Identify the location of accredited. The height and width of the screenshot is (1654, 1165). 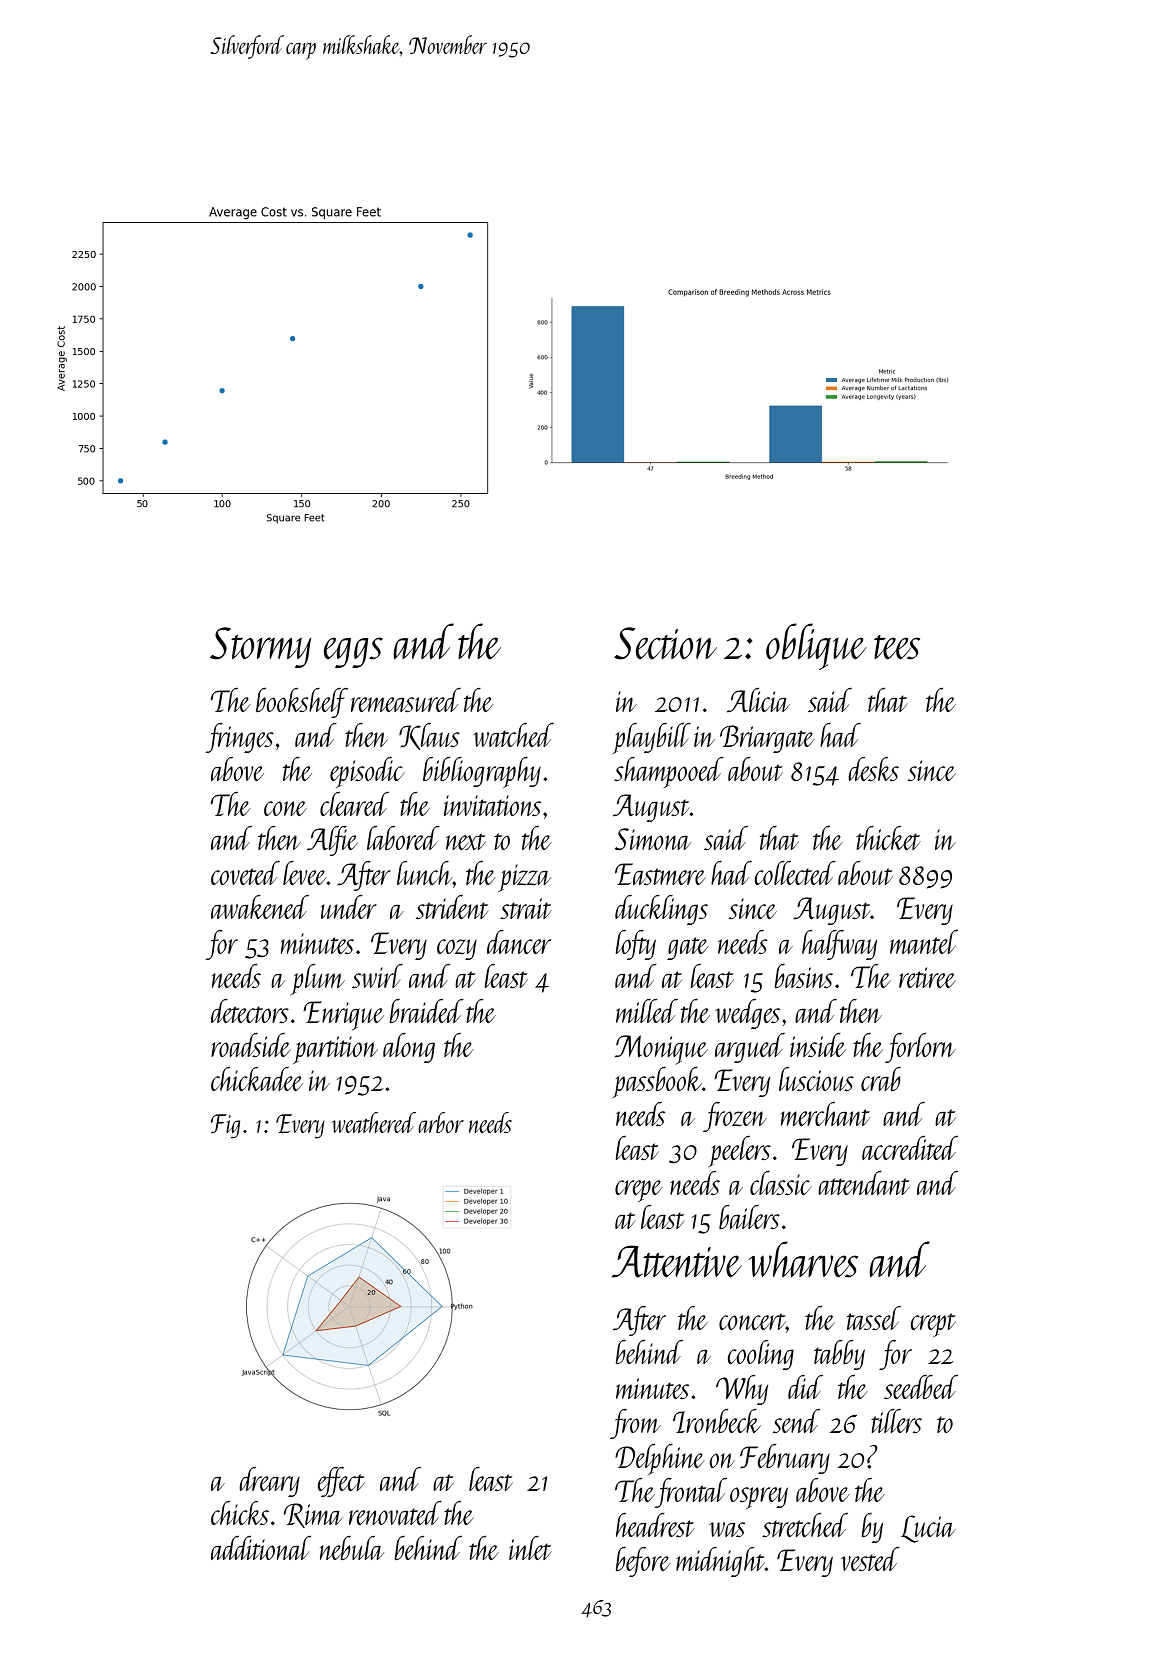
(910, 1148).
